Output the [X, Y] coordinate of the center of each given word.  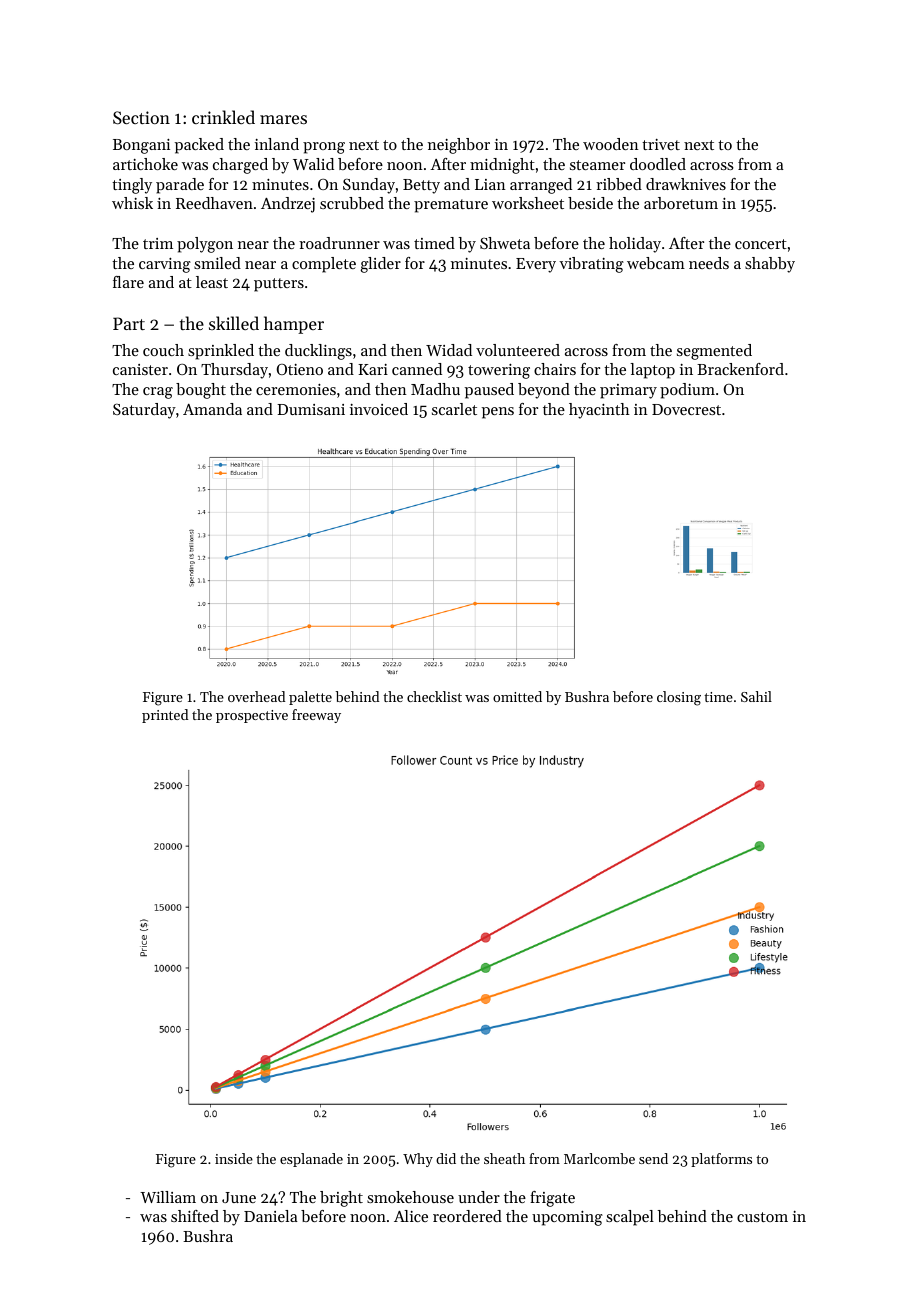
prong [324, 148]
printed [165, 716]
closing [679, 698]
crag [158, 393]
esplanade [311, 1160]
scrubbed [352, 203]
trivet [661, 144]
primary [628, 391]
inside [234, 1158]
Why [418, 1160]
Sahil [756, 696]
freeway [316, 716]
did [446, 1158]
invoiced [379, 409]
